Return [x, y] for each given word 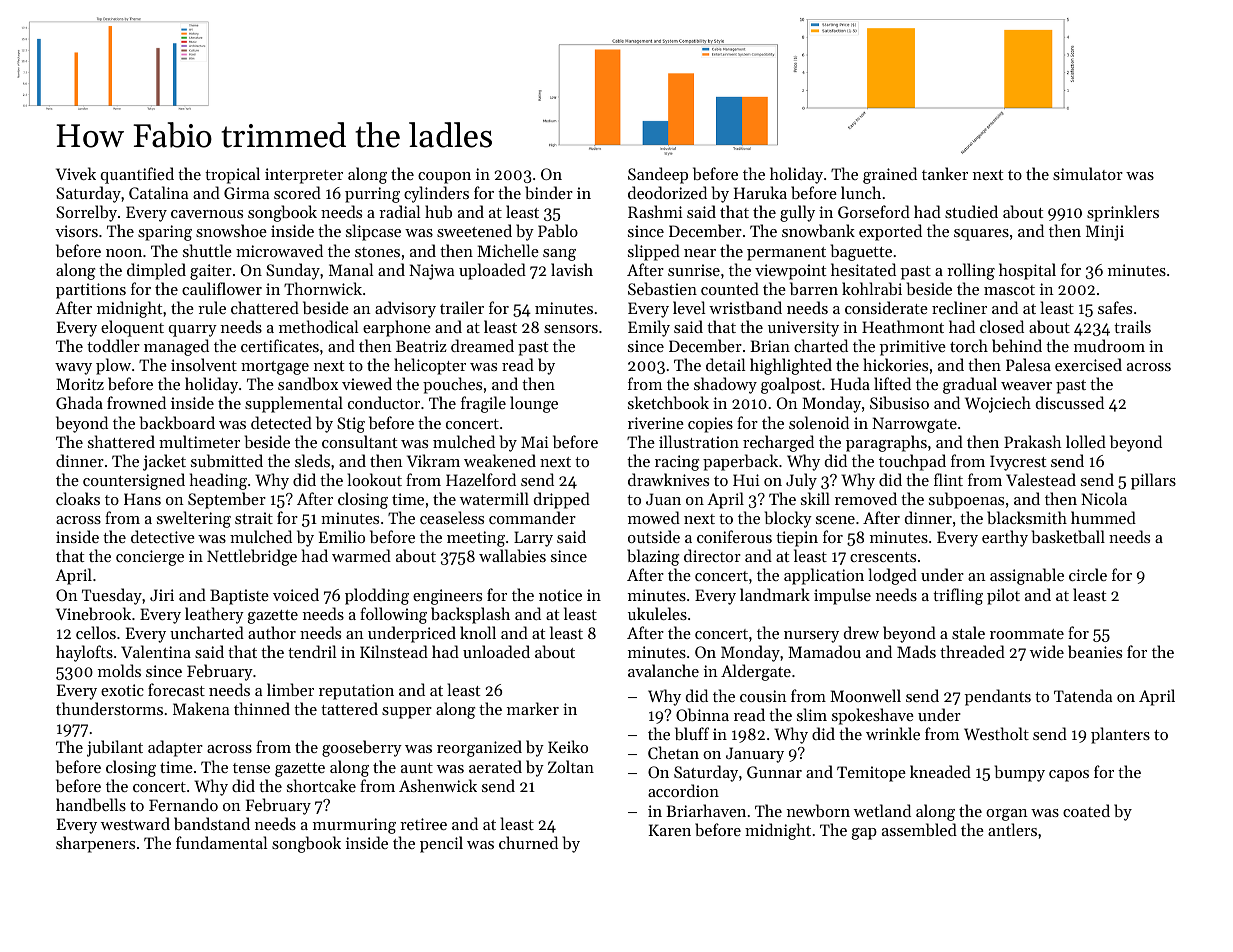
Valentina [156, 651]
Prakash [1033, 441]
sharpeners [95, 844]
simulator [1088, 173]
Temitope [871, 774]
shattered [121, 441]
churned [528, 842]
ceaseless [452, 517]
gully [797, 213]
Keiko [568, 746]
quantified [137, 175]
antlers [1012, 829]
